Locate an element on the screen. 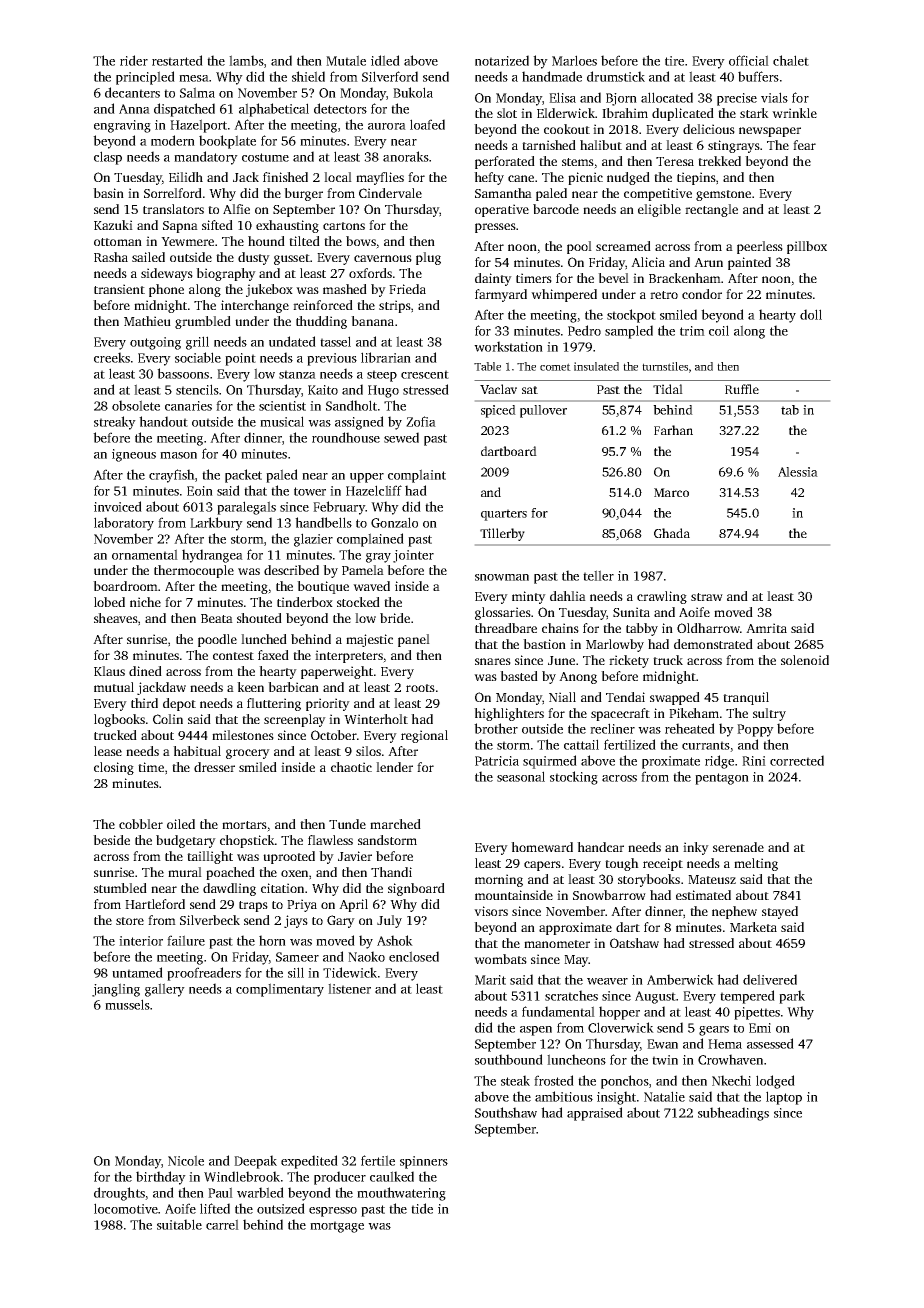  birthday is located at coordinates (161, 1178).
